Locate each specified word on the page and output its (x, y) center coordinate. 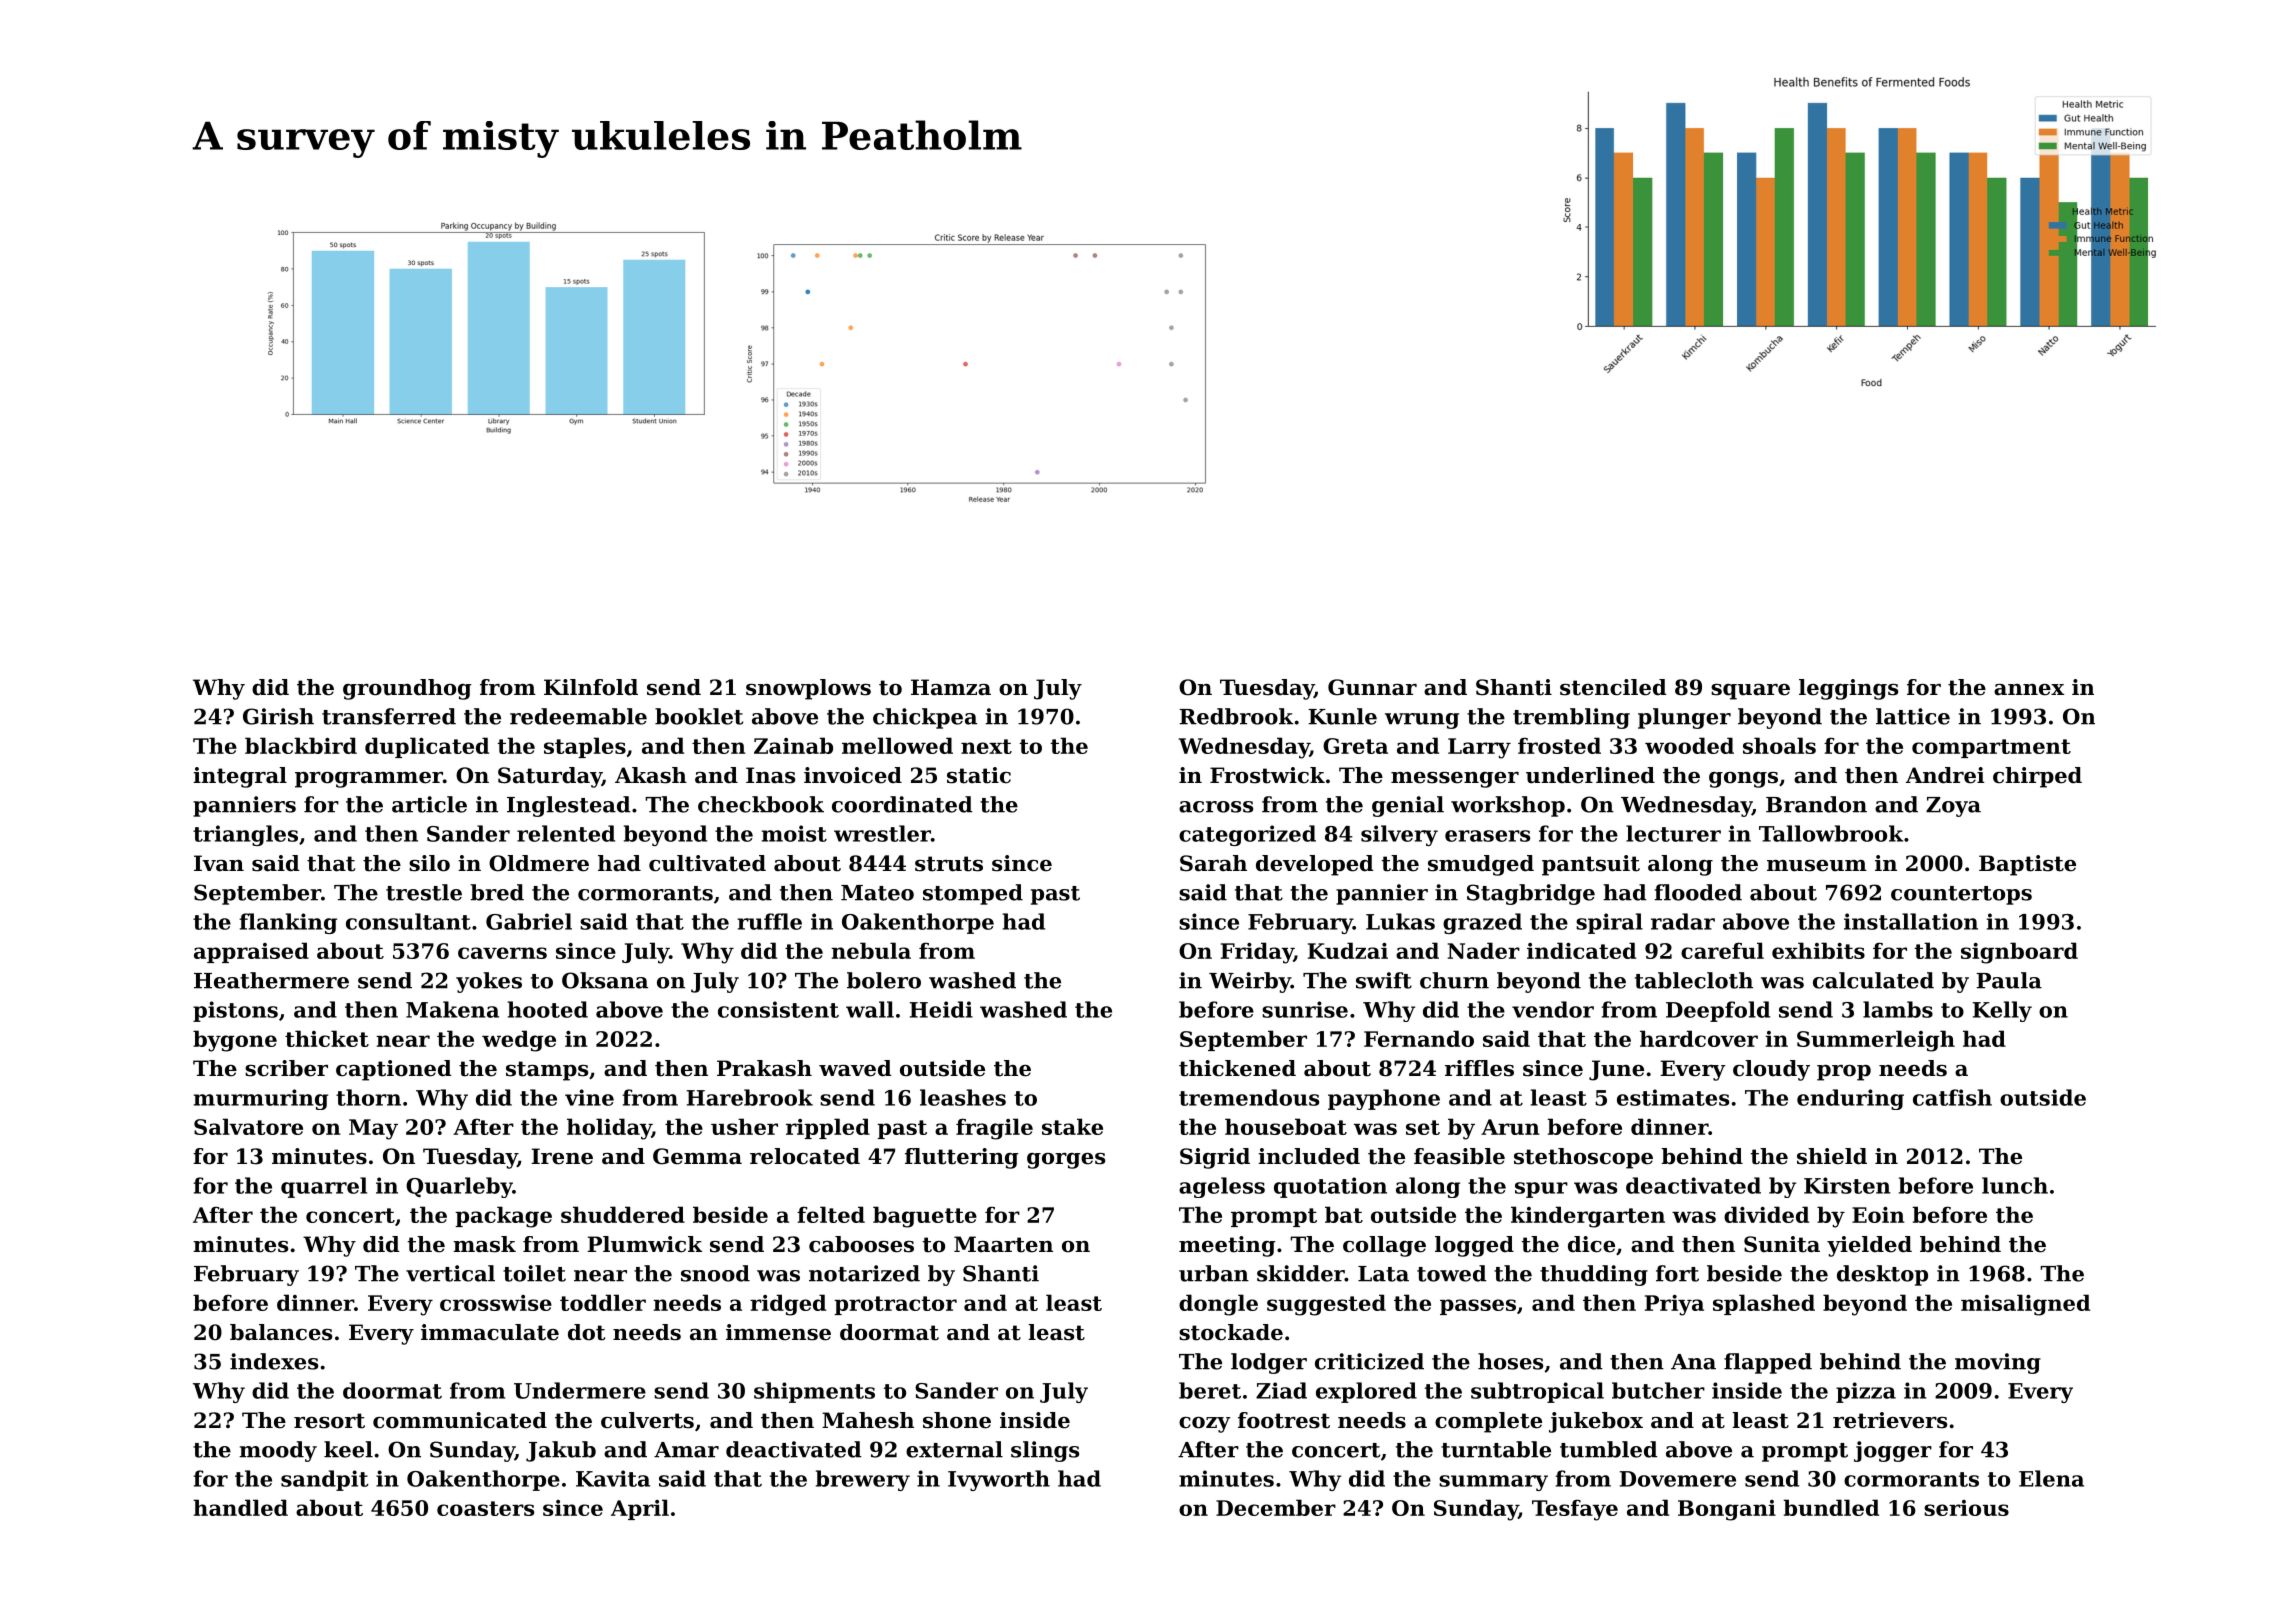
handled (240, 1507)
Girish (278, 716)
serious (1966, 1508)
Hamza (951, 687)
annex (2029, 690)
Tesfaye (1575, 1510)
